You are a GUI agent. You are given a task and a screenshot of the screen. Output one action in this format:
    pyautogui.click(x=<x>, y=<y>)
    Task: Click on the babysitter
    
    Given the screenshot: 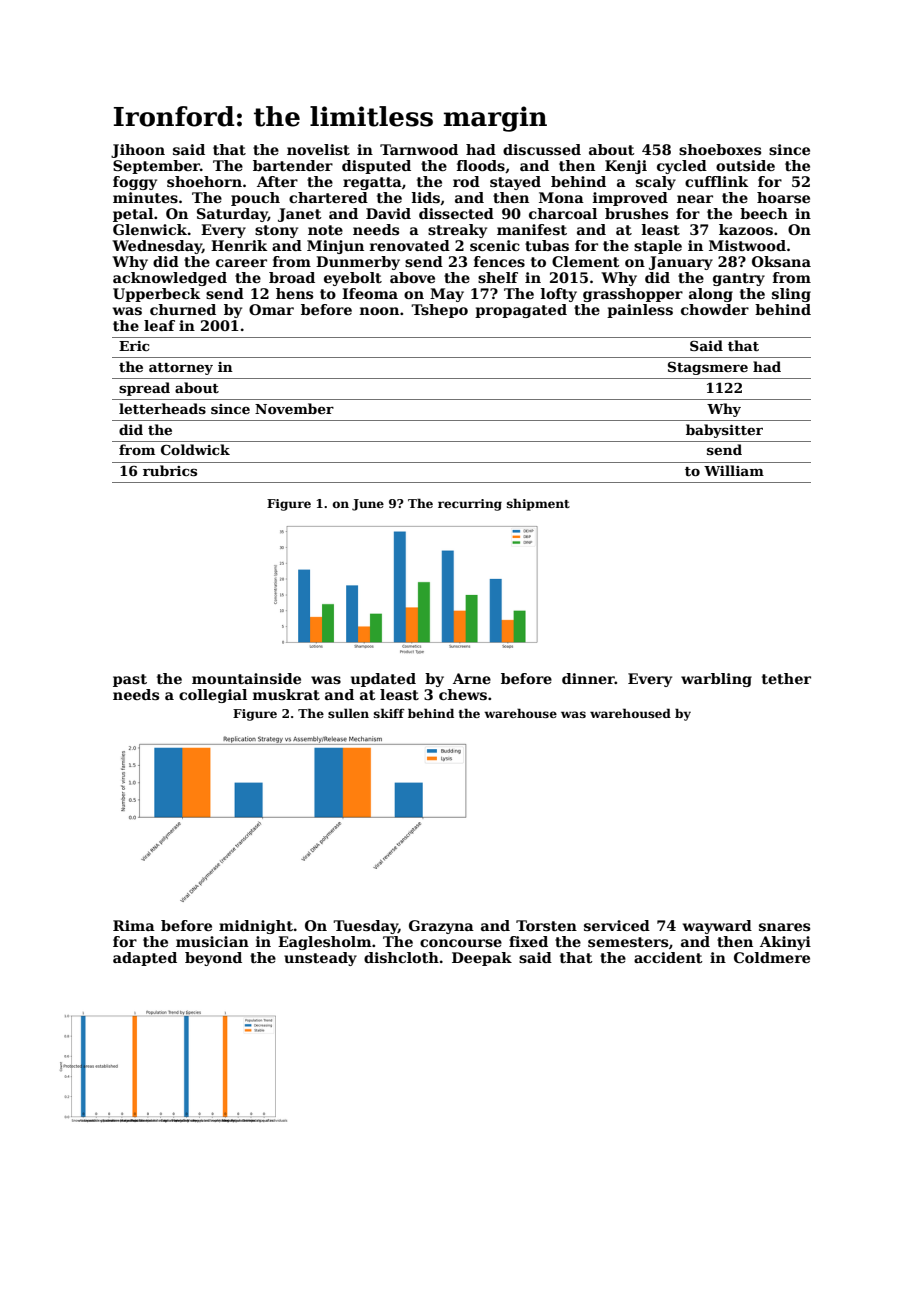 What is the action you would take?
    pyautogui.click(x=724, y=431)
